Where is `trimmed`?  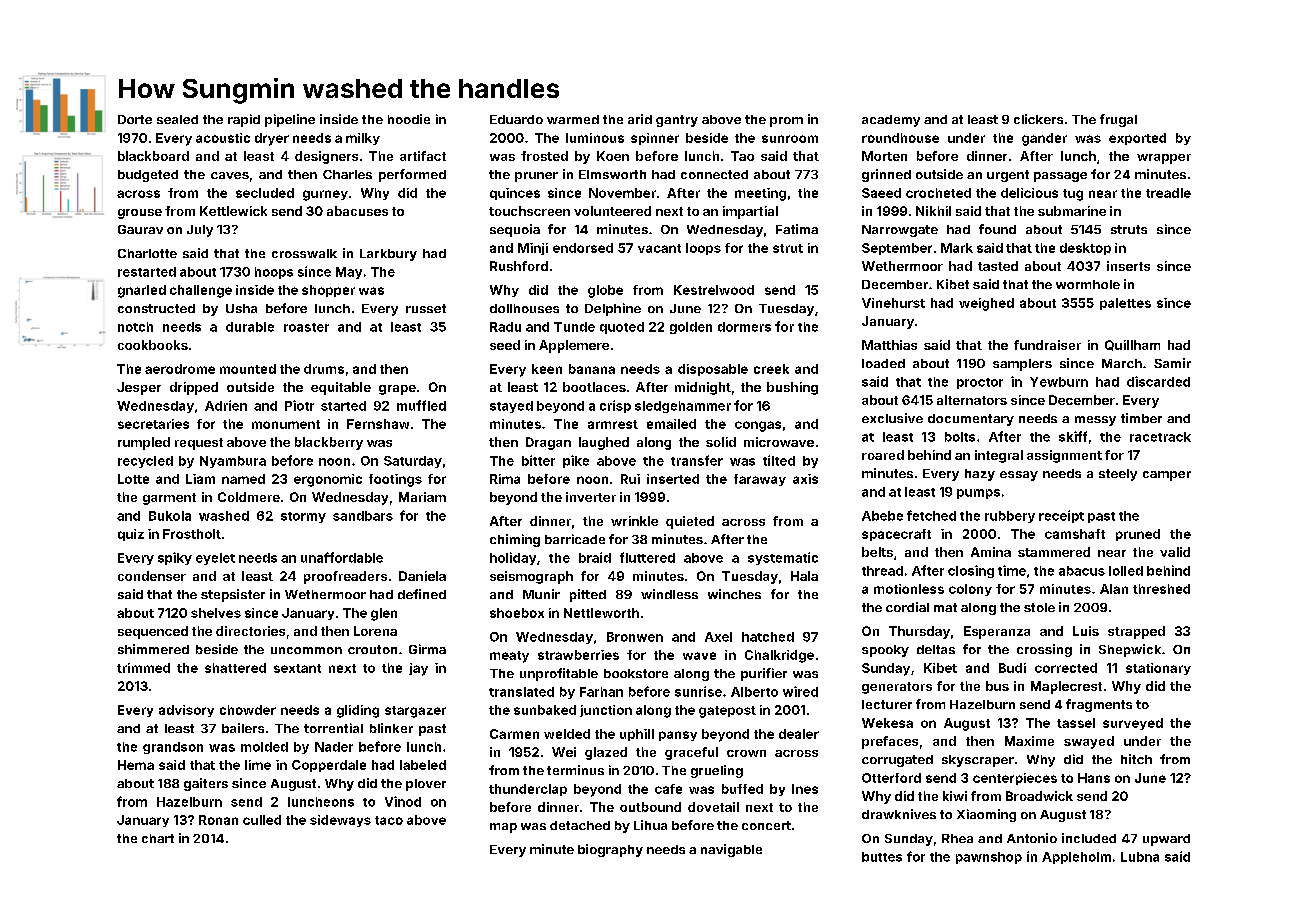
trimmed is located at coordinates (143, 668).
